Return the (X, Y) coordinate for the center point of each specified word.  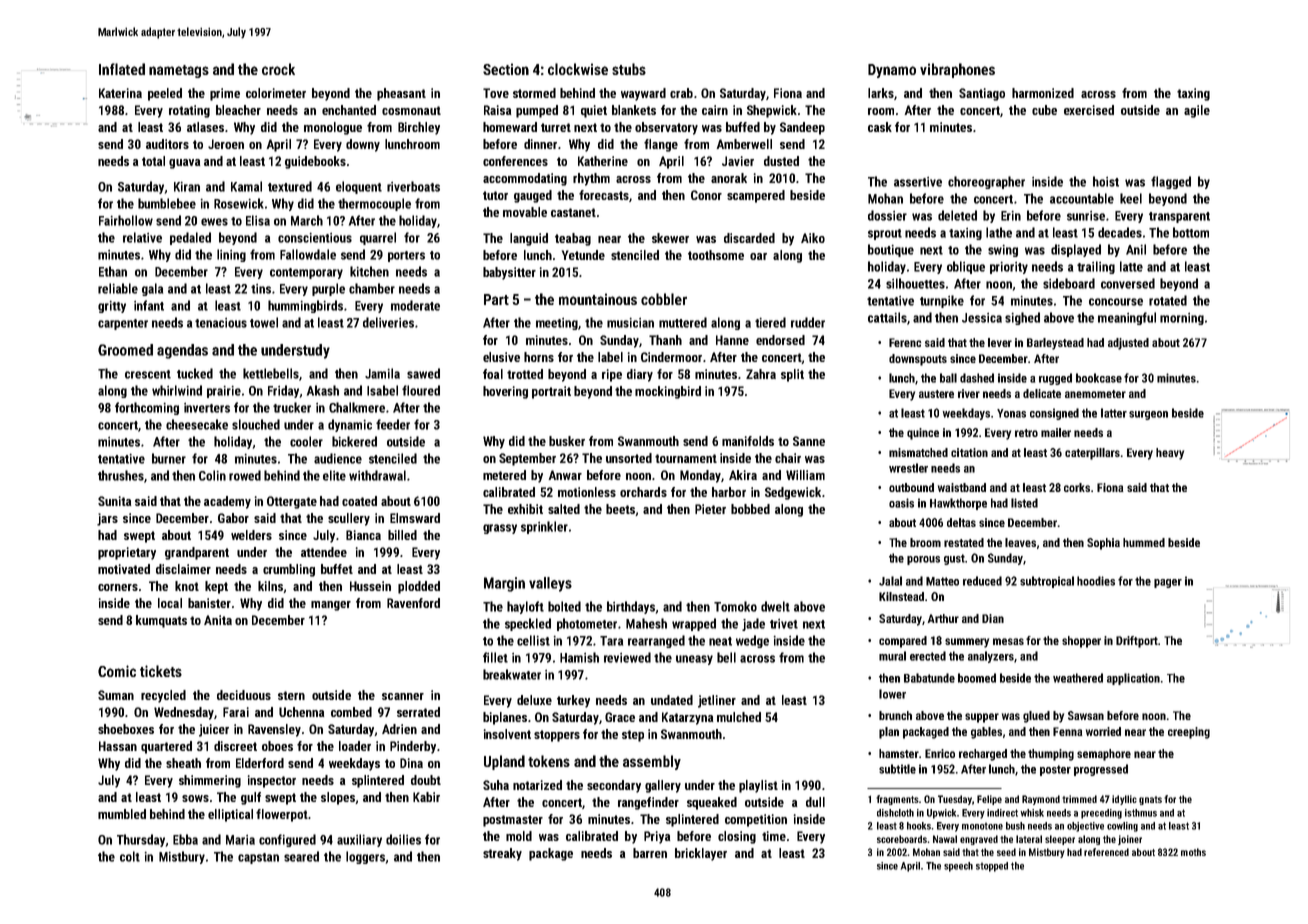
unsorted (629, 458)
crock (278, 69)
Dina (411, 763)
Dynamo (892, 71)
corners (118, 587)
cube (1044, 110)
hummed (1144, 542)
